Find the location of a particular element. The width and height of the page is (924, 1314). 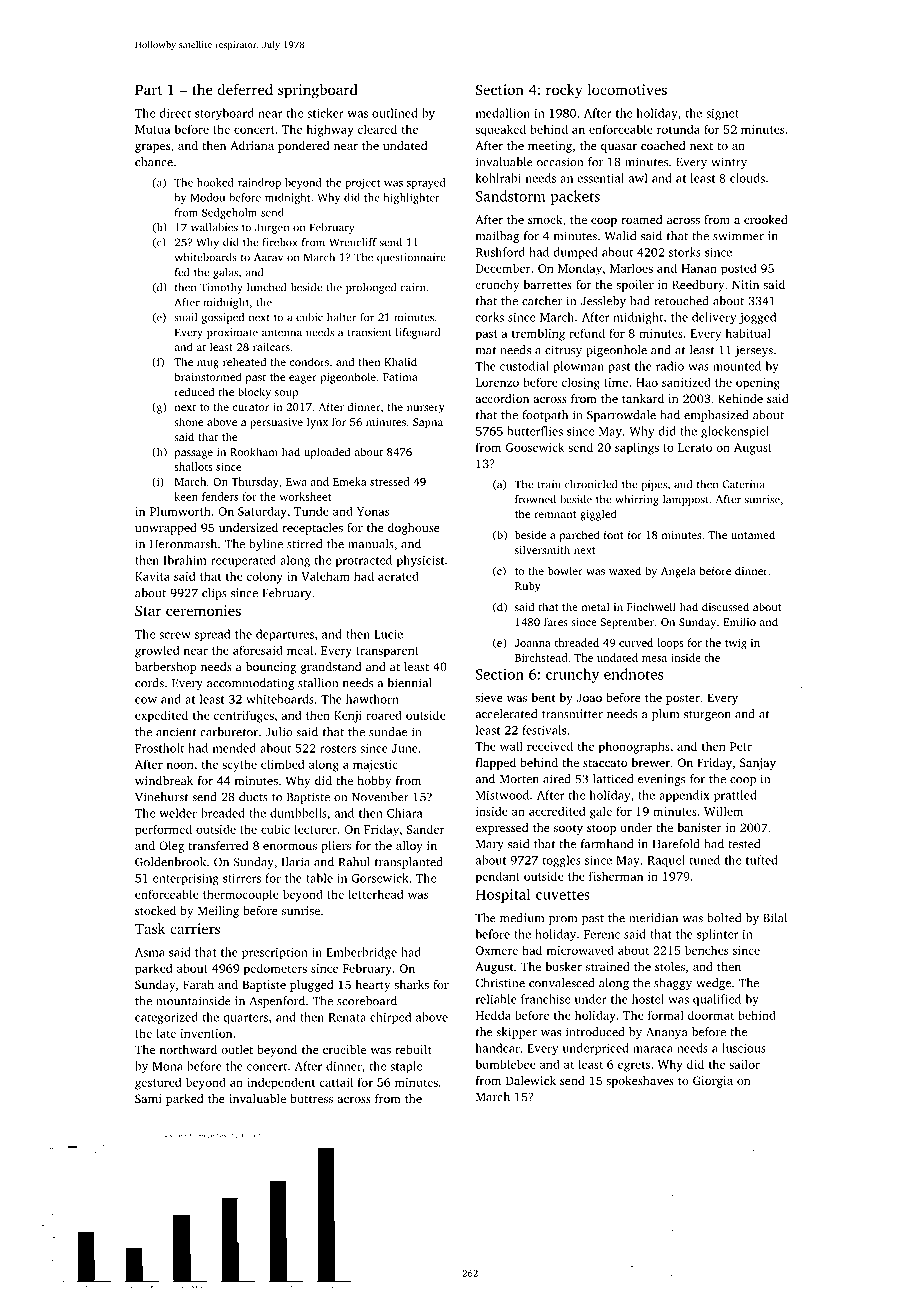

locomotives is located at coordinates (627, 89).
